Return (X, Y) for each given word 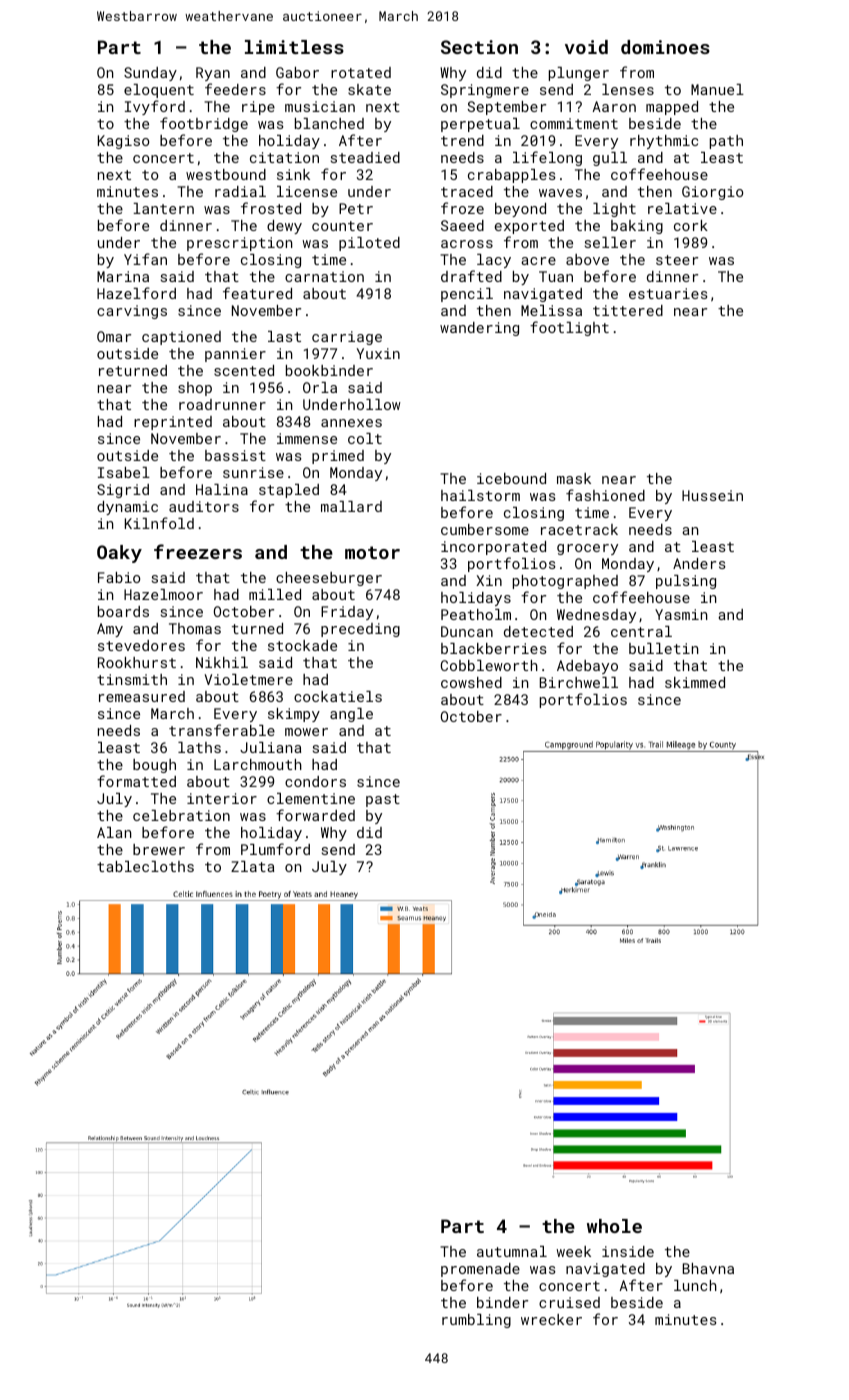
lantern (163, 208)
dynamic (127, 508)
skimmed (695, 682)
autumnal (512, 1251)
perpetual (480, 125)
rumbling (476, 1321)
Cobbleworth (489, 665)
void (586, 47)
